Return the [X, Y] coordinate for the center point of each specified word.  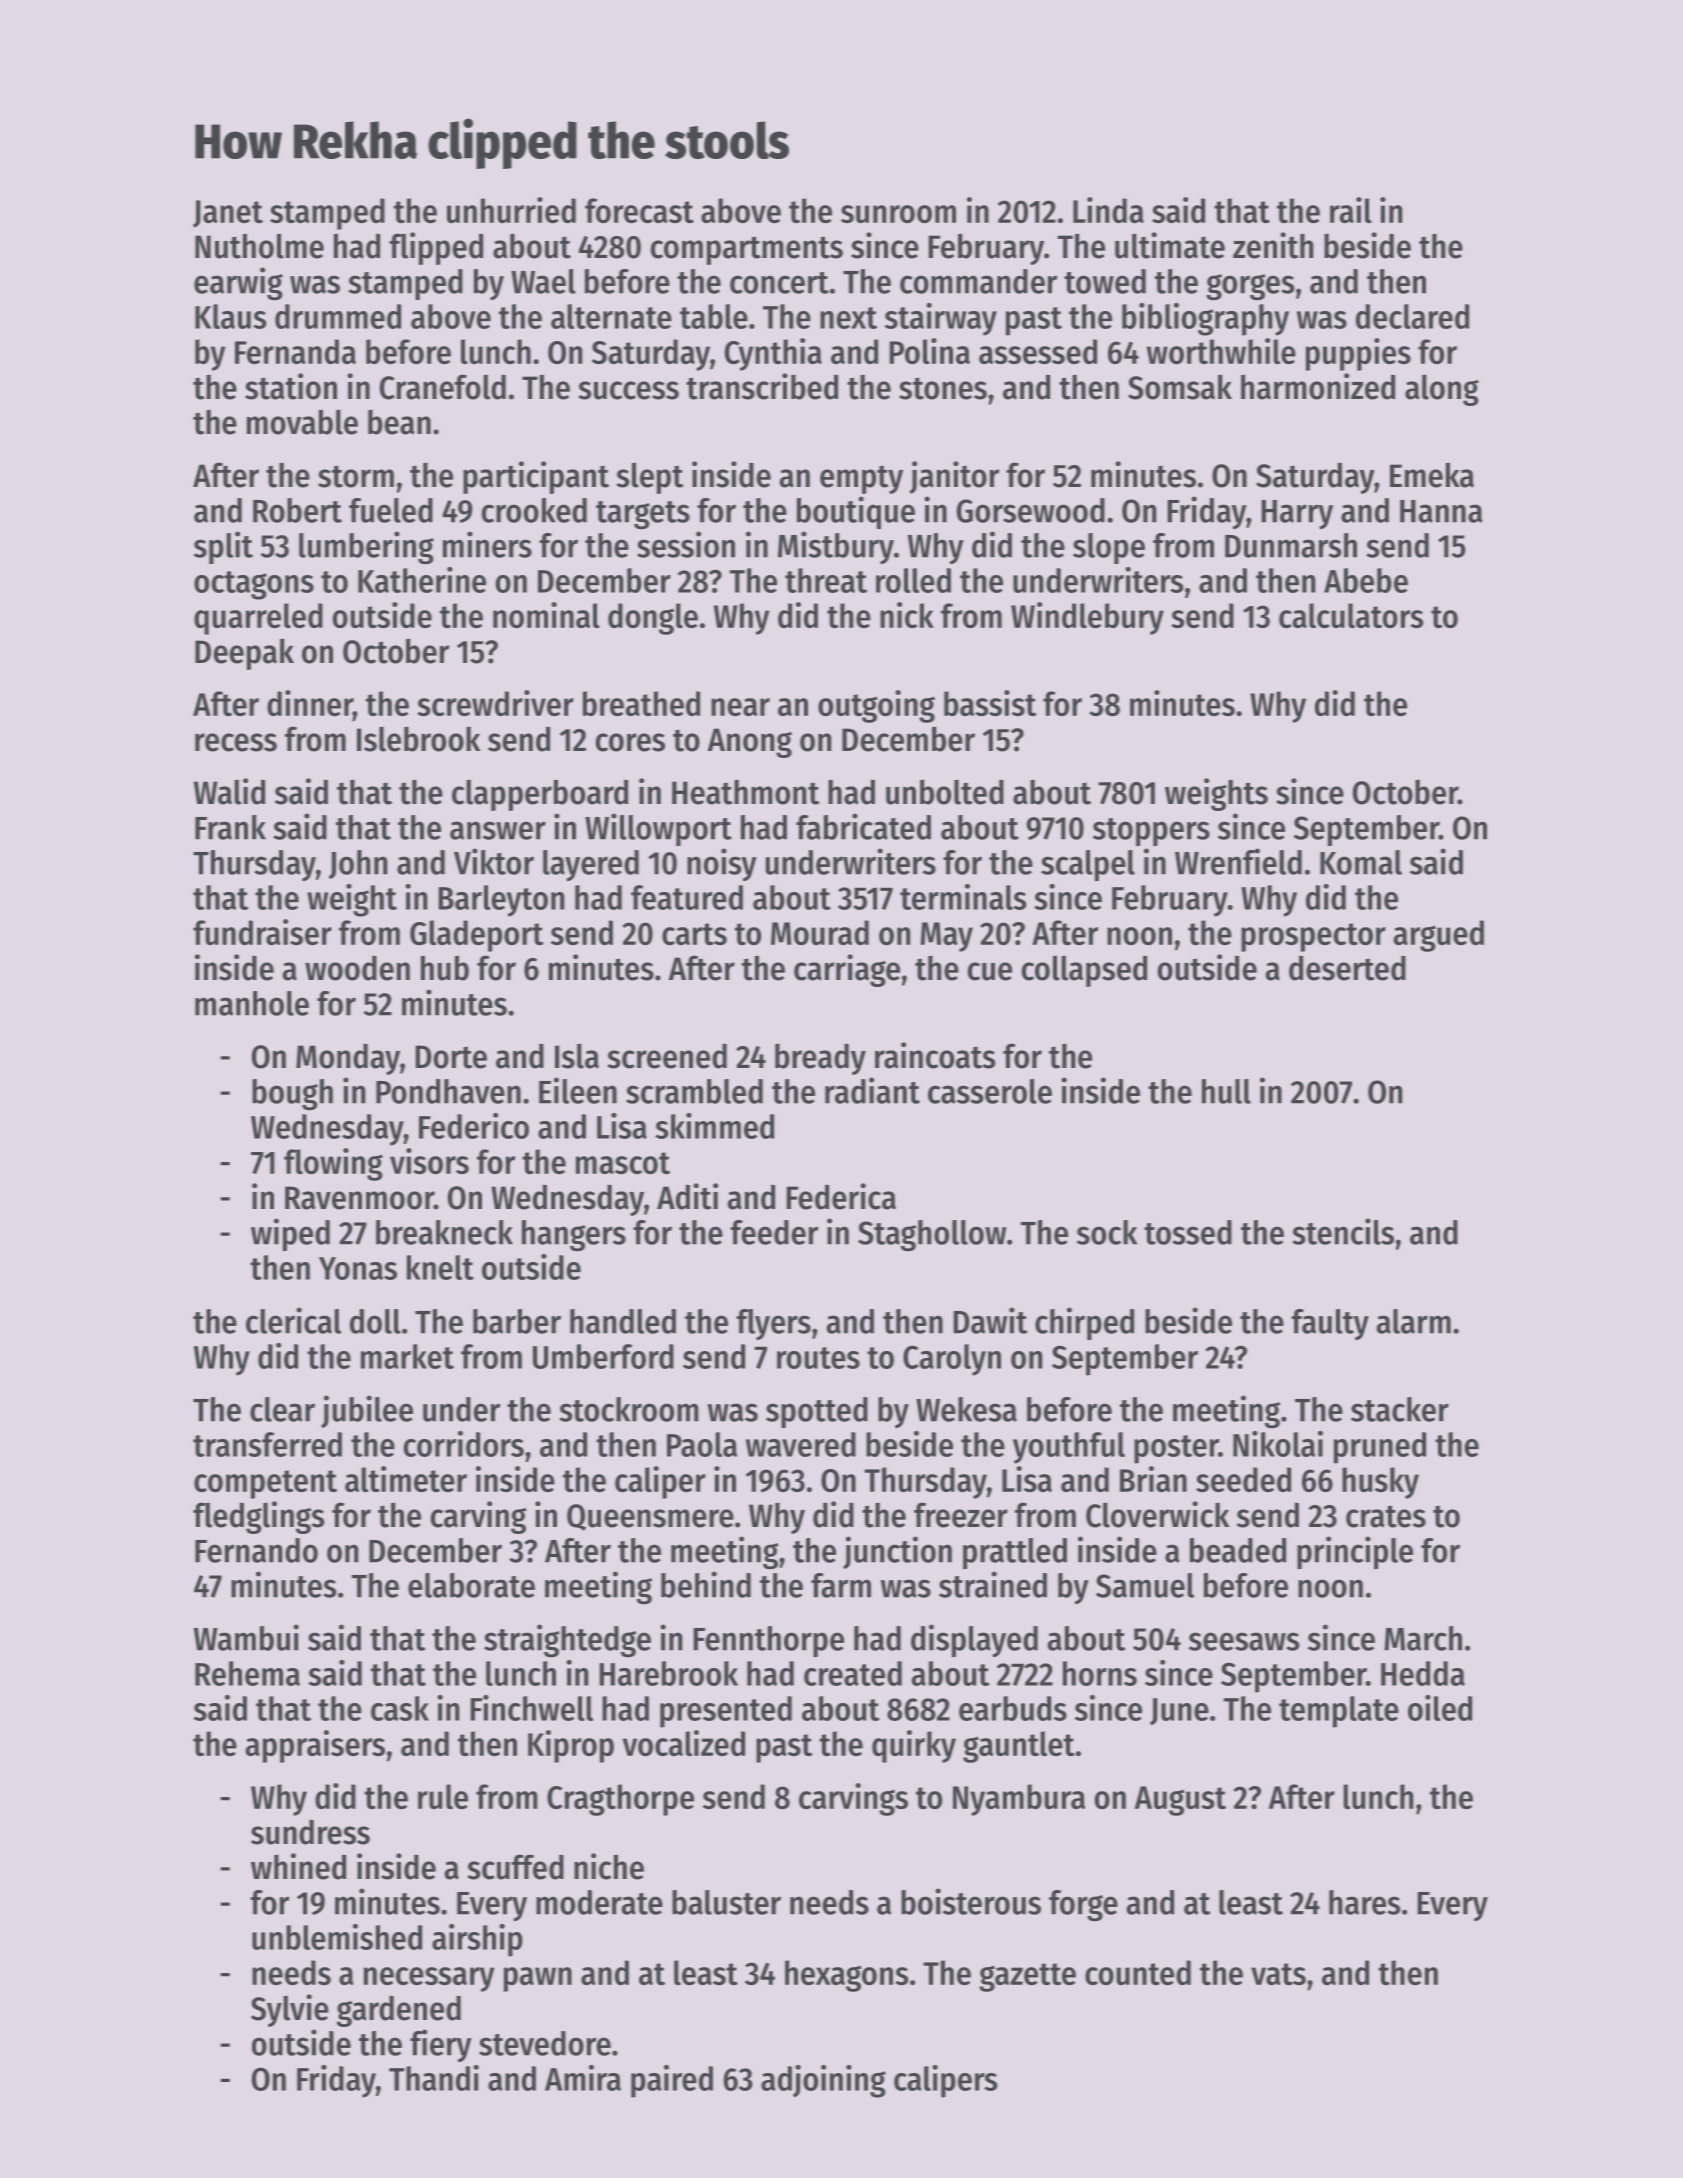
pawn [538, 1979]
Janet [228, 214]
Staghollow [932, 1235]
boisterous [971, 1901]
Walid [229, 791]
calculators [1351, 615]
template [1339, 1712]
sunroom [898, 214]
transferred [267, 1444]
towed [1105, 281]
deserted [1347, 968]
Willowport [658, 829]
